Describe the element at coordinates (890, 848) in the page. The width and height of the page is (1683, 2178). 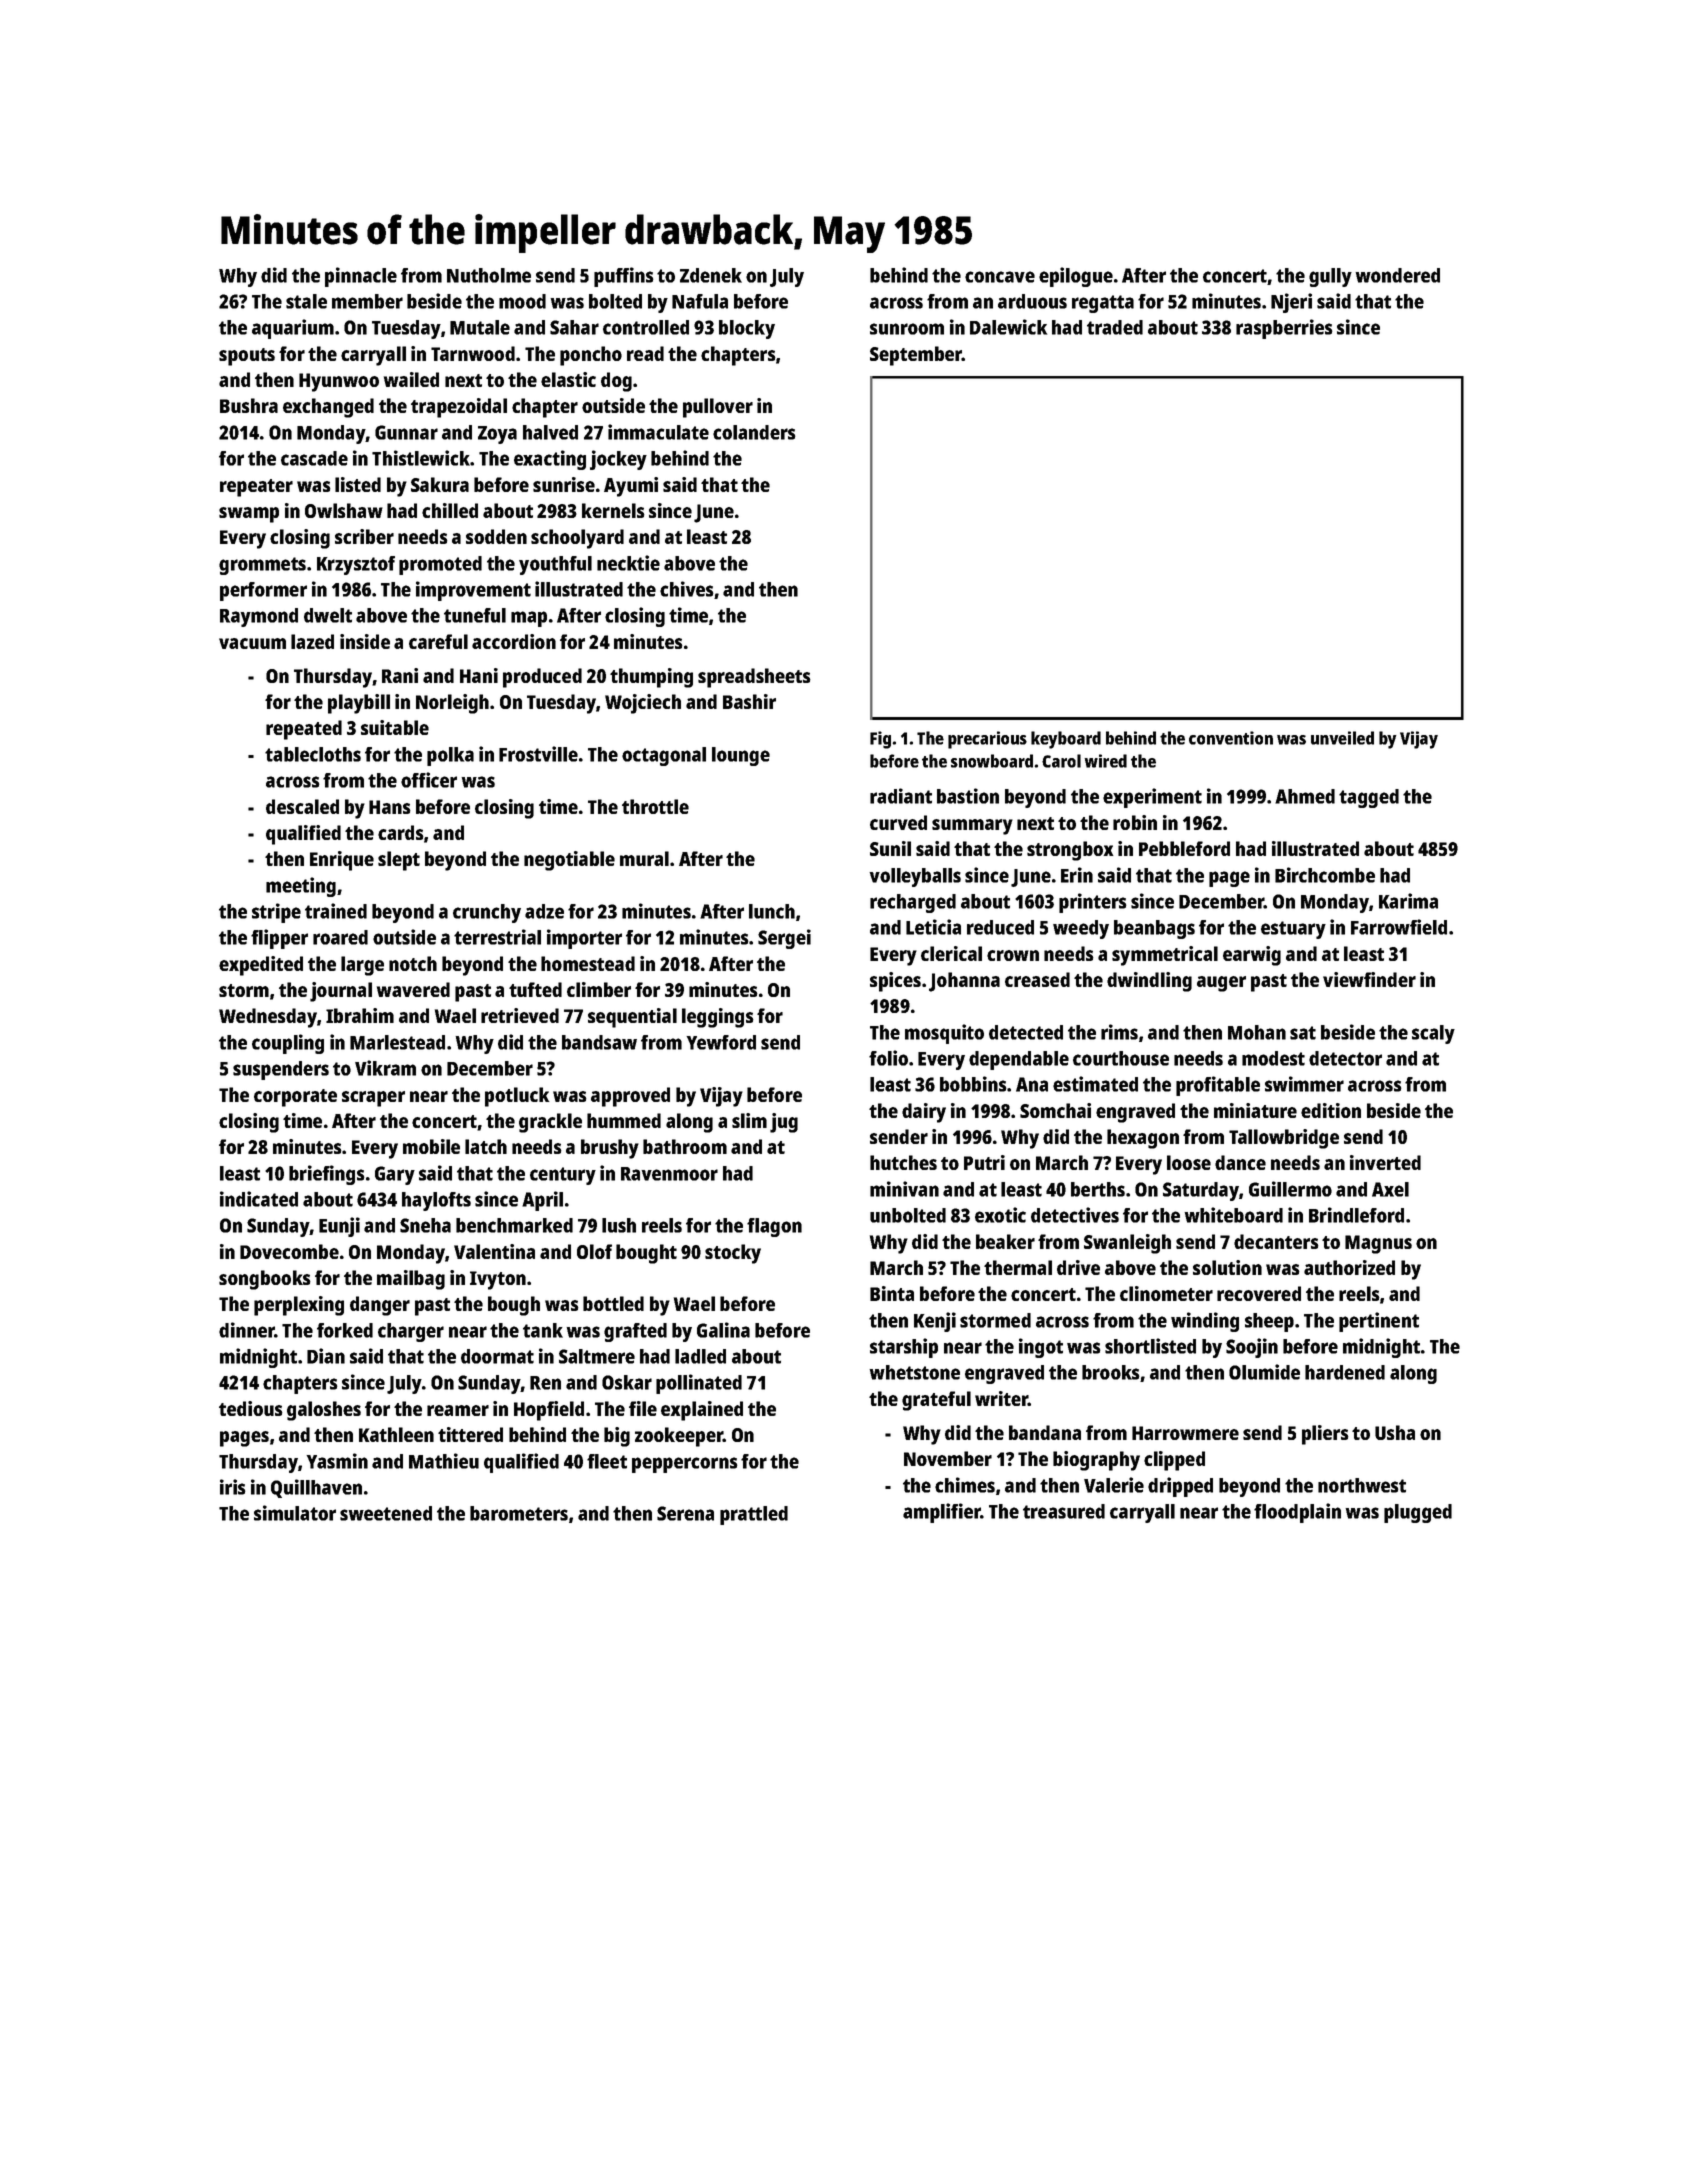
I see `Sunil` at that location.
